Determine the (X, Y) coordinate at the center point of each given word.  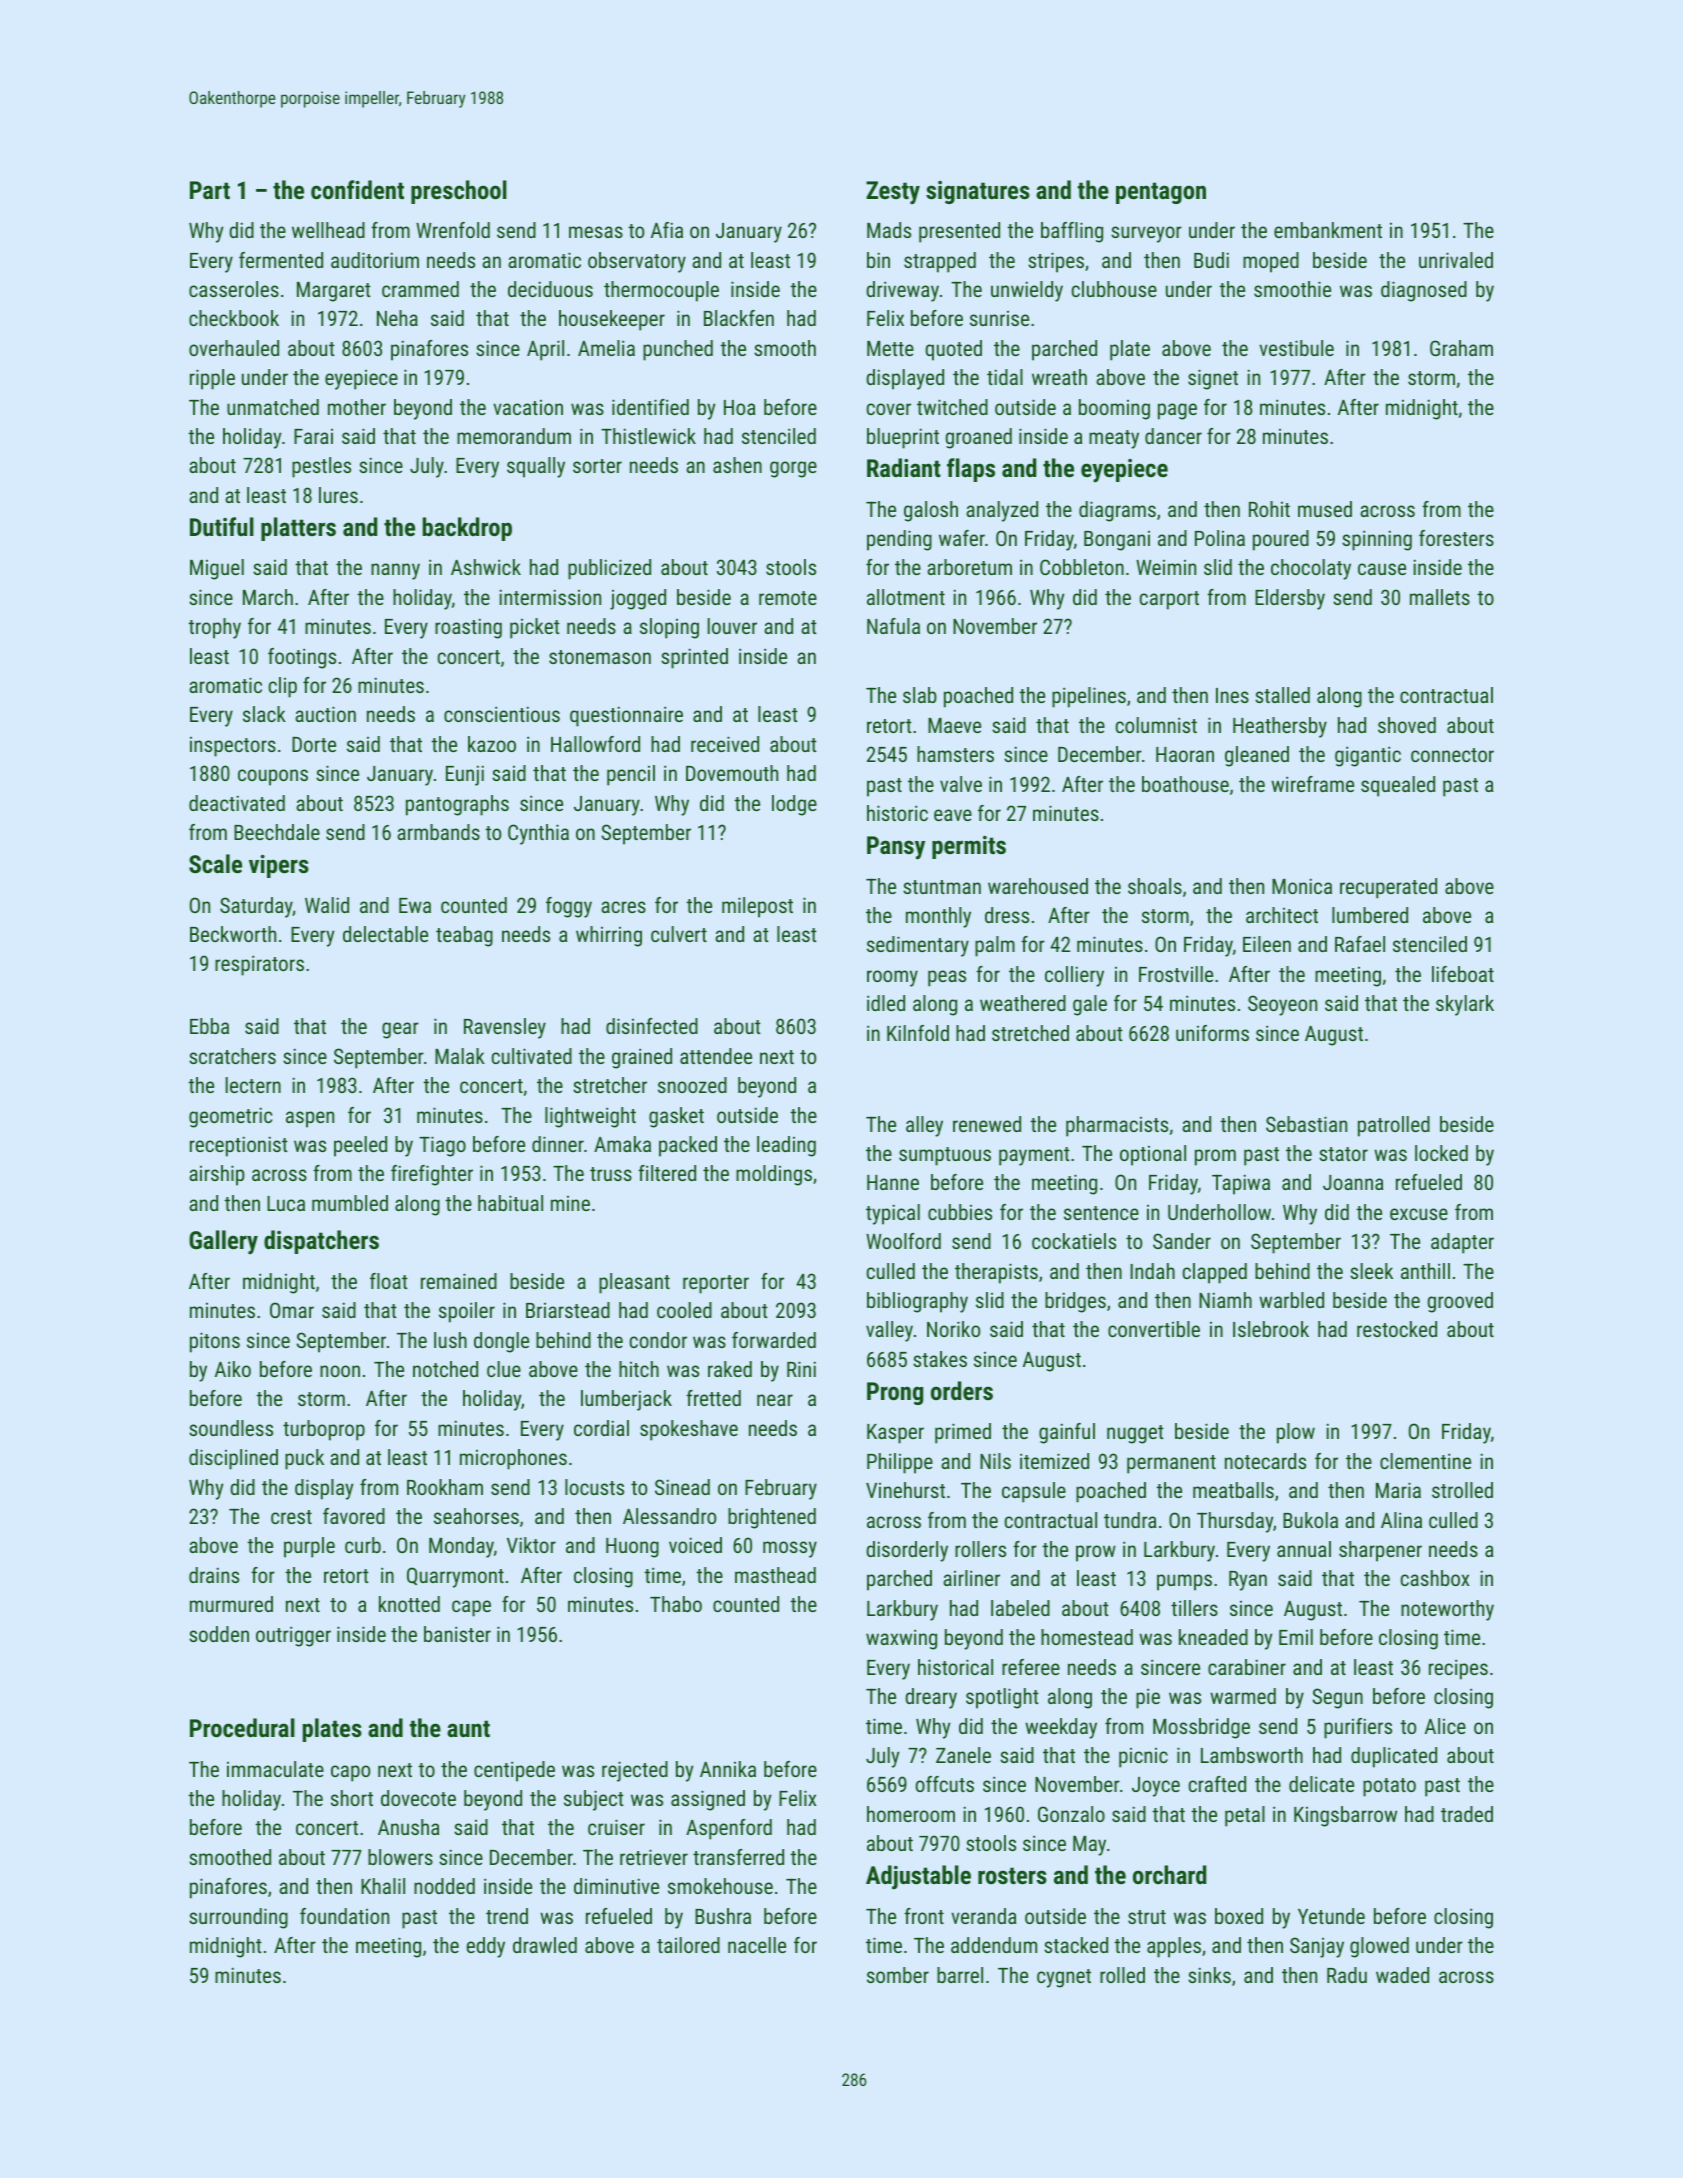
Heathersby (1280, 727)
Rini (801, 1369)
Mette (890, 348)
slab (920, 695)
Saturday (256, 907)
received (725, 744)
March (268, 597)
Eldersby (1290, 599)
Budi (1211, 260)
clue (504, 1369)
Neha (397, 318)
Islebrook (1271, 1329)
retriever (654, 1857)
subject (594, 1800)
